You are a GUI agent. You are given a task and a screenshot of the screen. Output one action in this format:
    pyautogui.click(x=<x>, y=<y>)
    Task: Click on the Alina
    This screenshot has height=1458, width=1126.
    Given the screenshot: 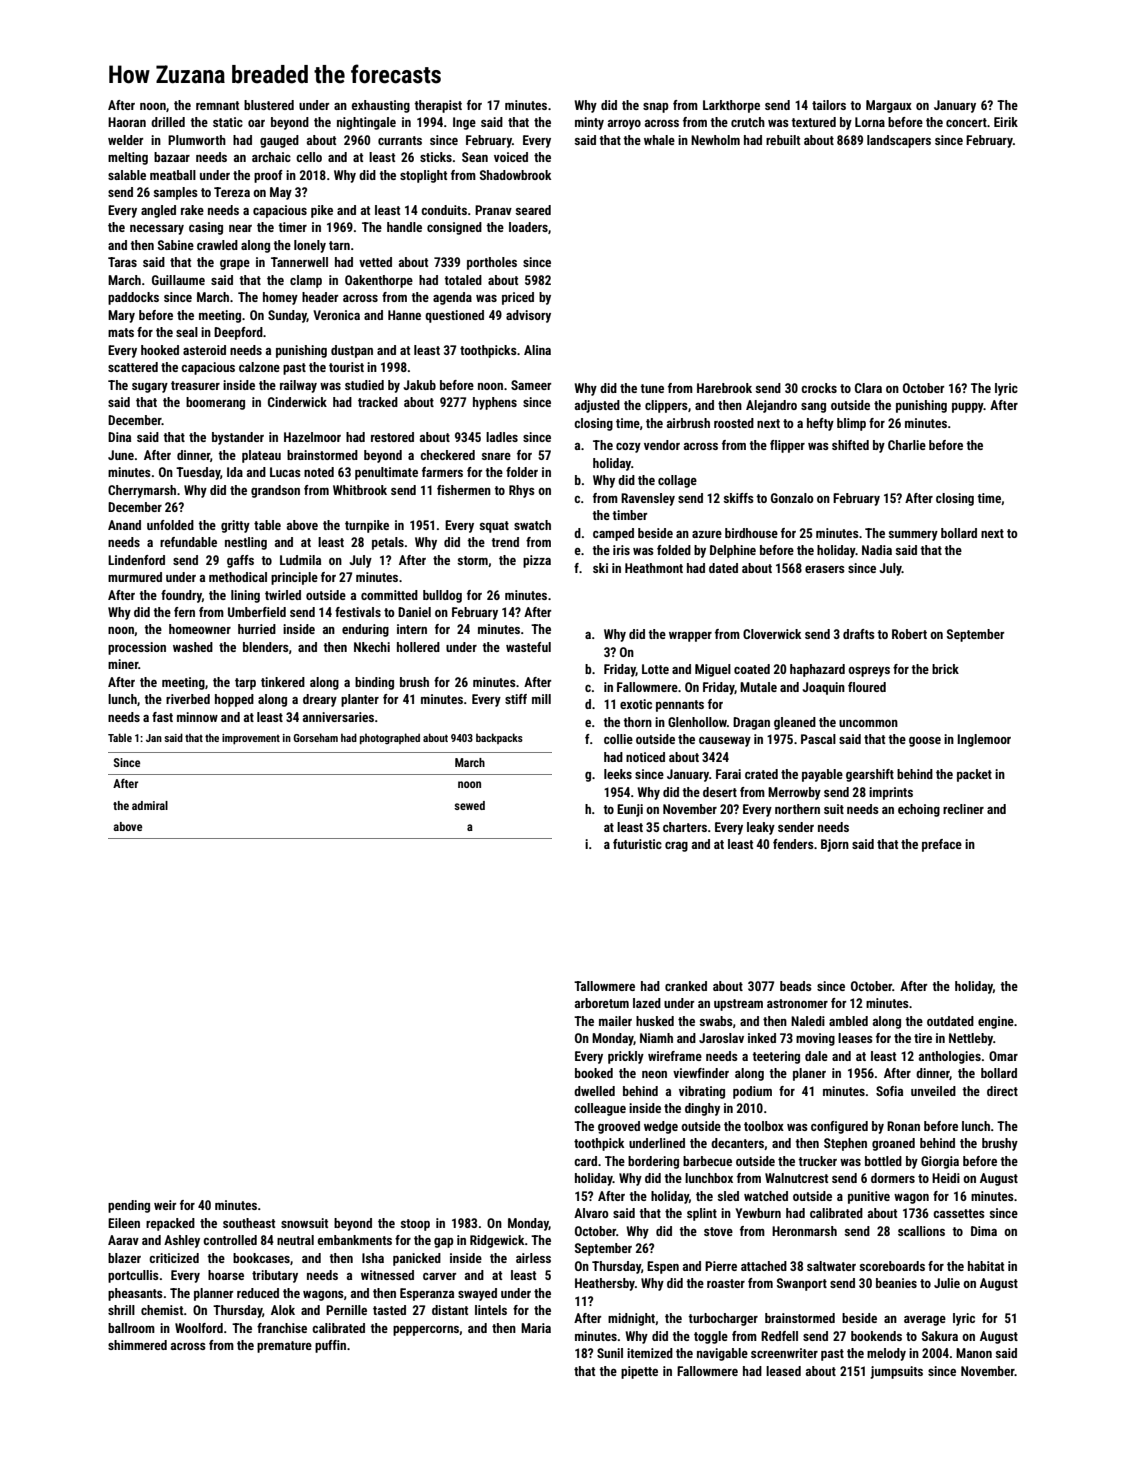 What is the action you would take?
    pyautogui.click(x=537, y=350)
